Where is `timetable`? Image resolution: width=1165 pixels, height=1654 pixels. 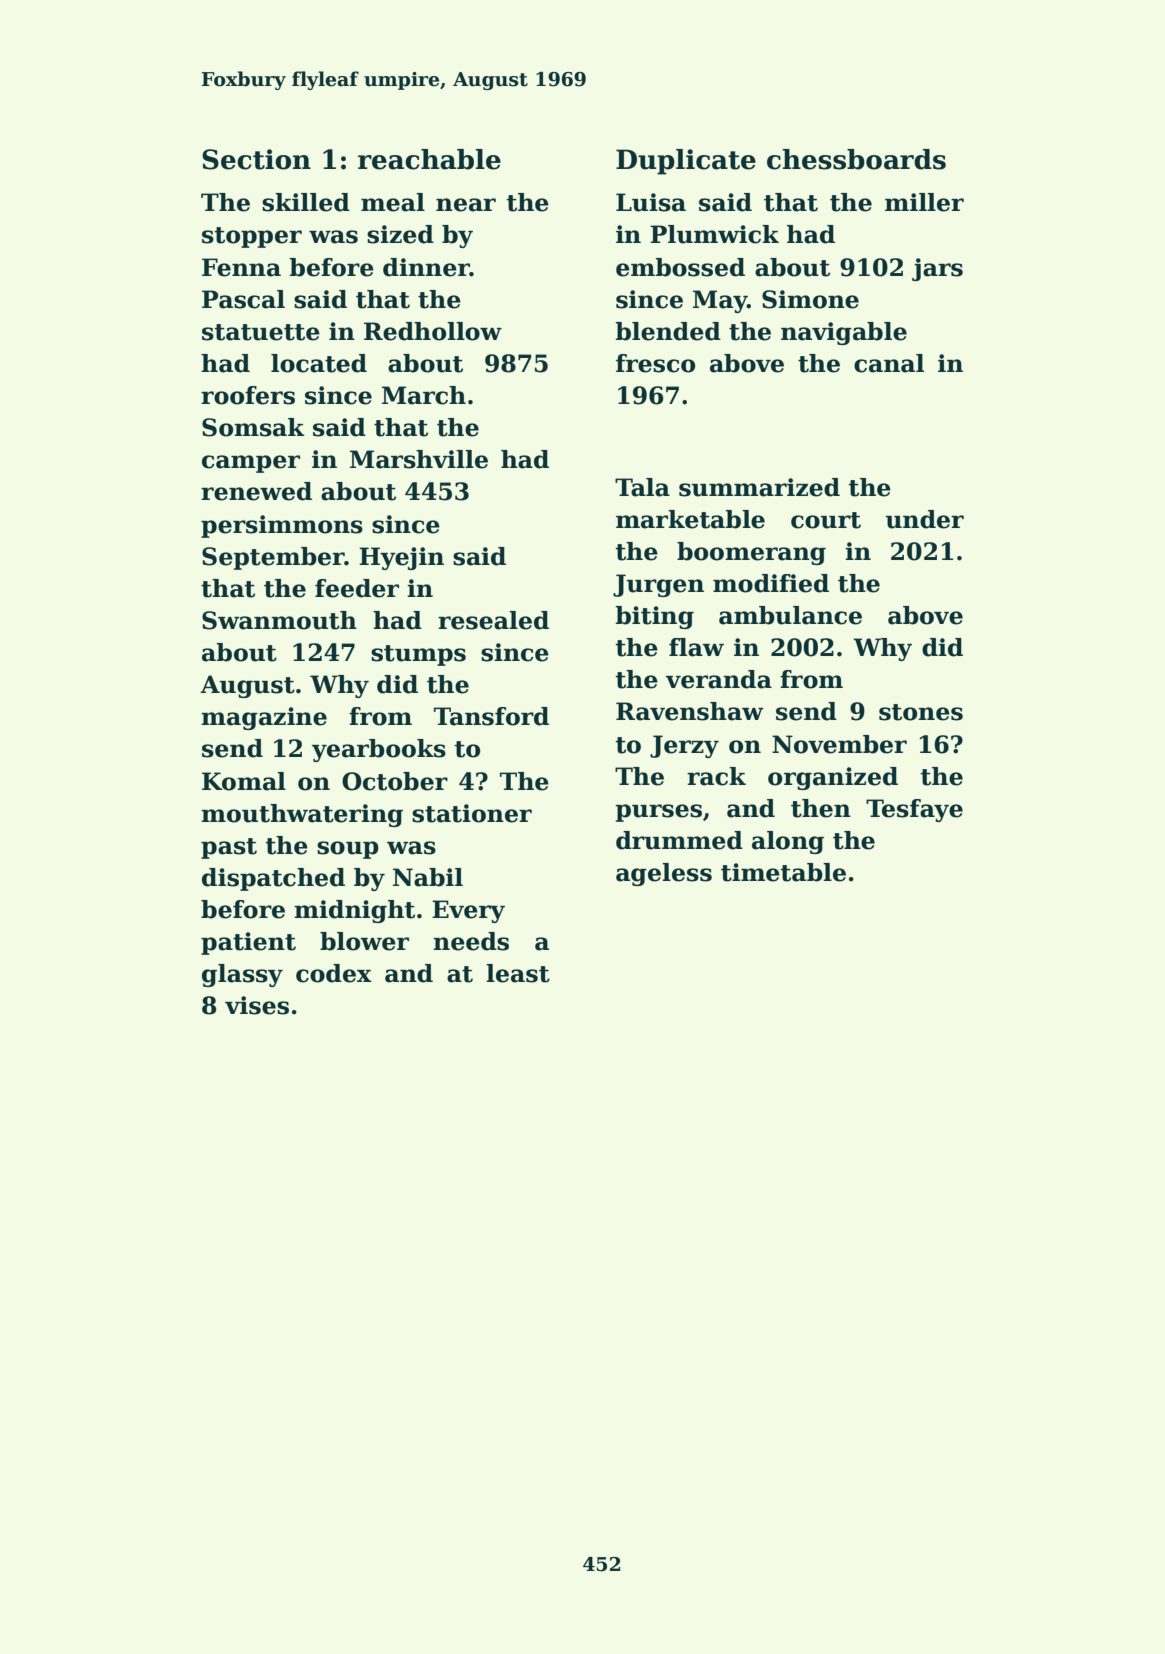
timetable is located at coordinates (783, 872).
